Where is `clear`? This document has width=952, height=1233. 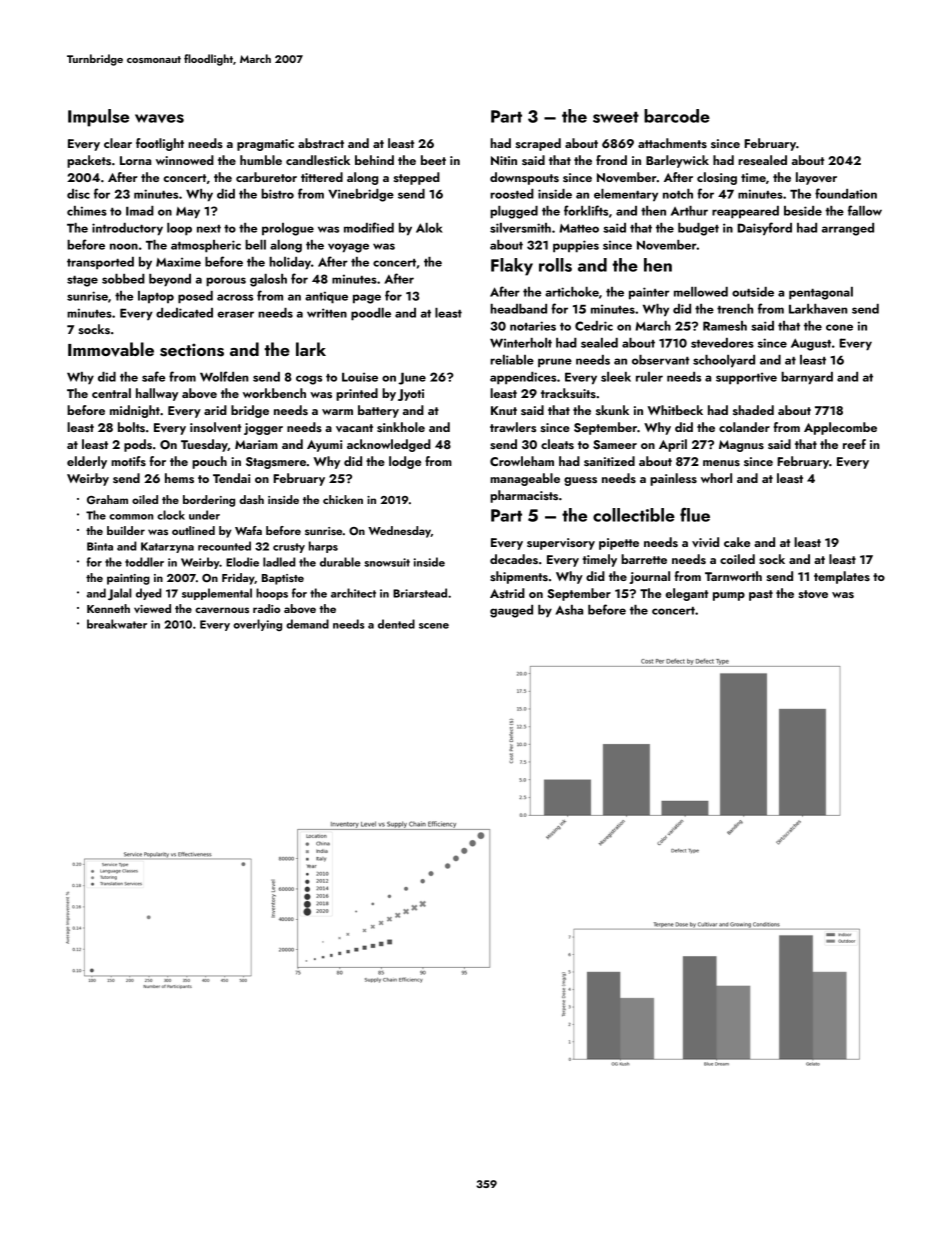
clear is located at coordinates (118, 143).
